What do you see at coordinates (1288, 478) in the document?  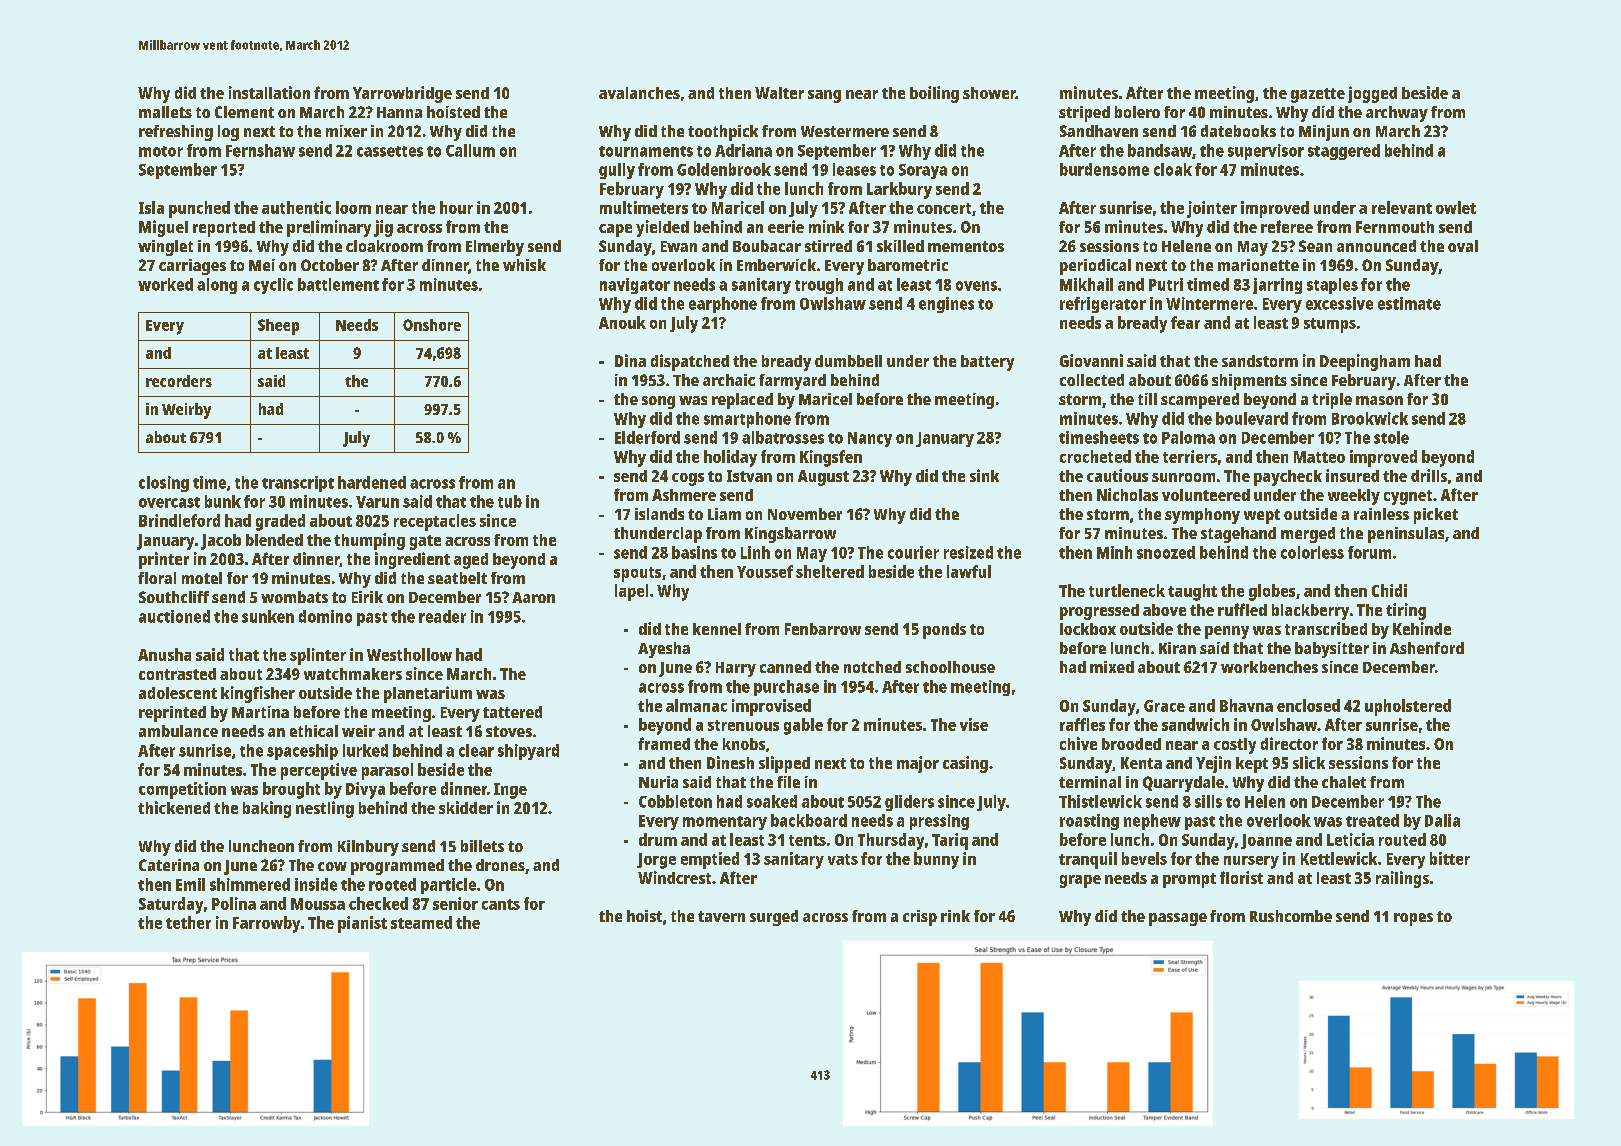 I see `paycheck` at bounding box center [1288, 478].
